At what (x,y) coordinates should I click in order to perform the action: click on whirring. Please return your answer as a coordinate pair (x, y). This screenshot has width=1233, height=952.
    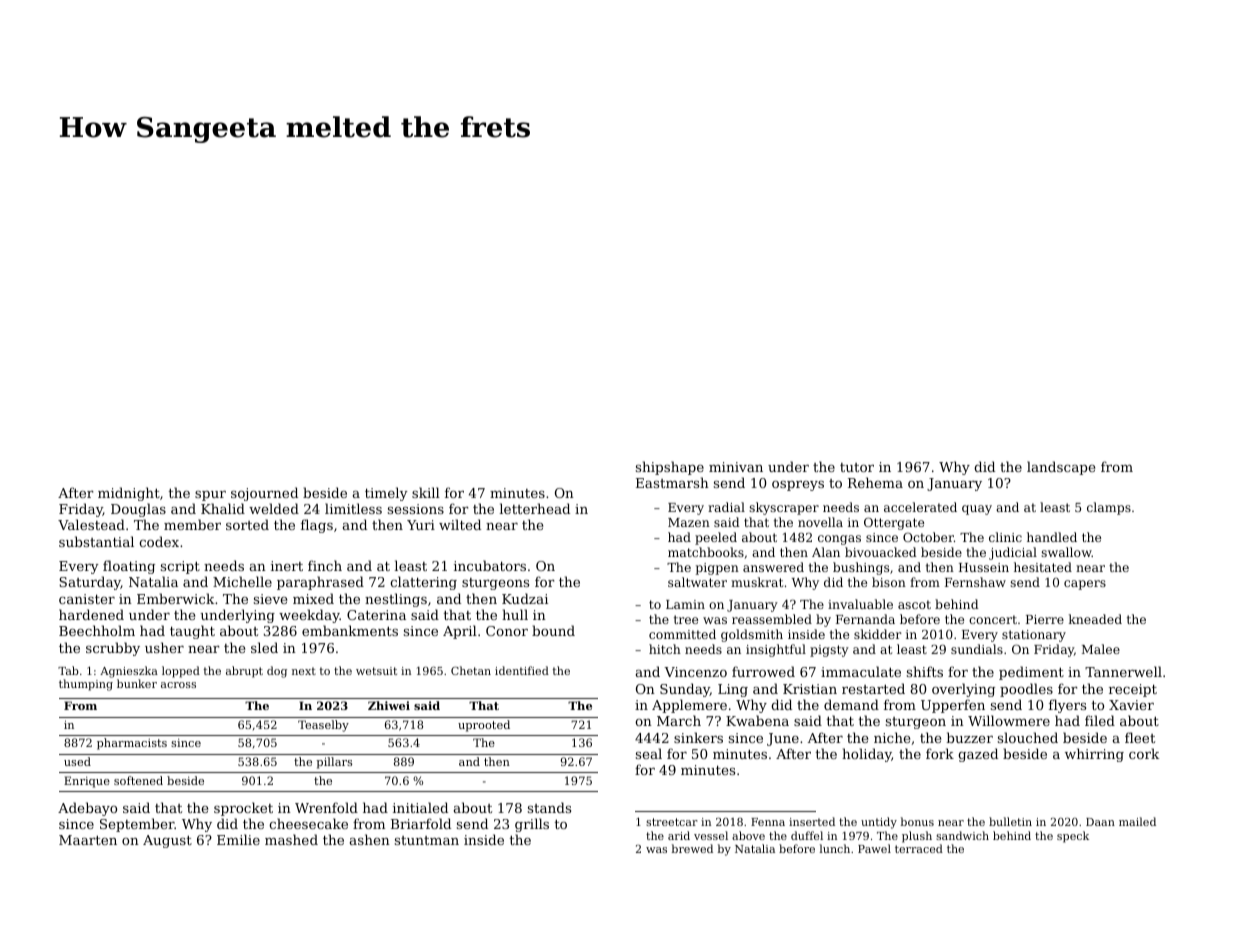
    Looking at the image, I should click on (1094, 755).
